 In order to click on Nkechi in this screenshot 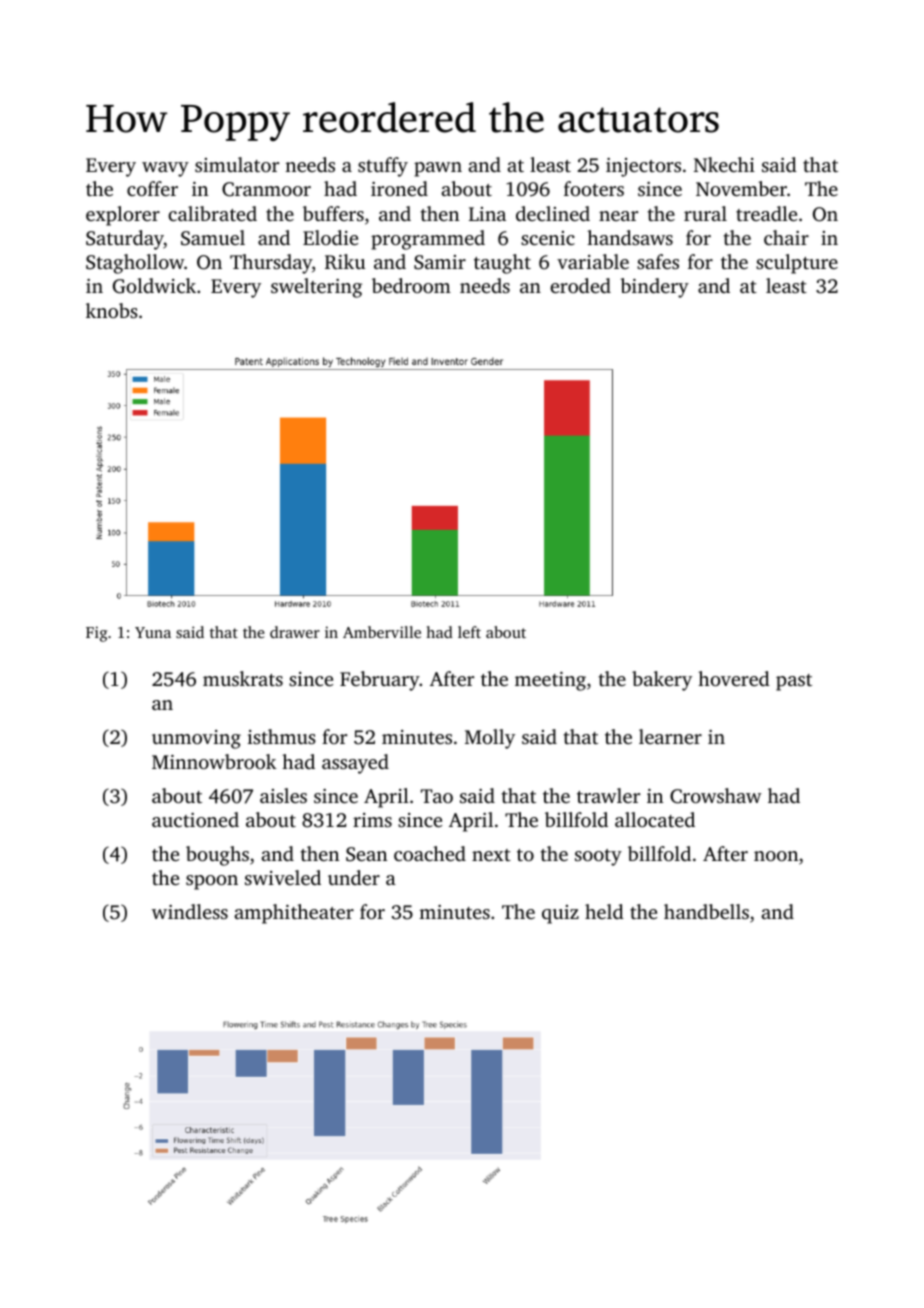, I will do `click(724, 164)`.
